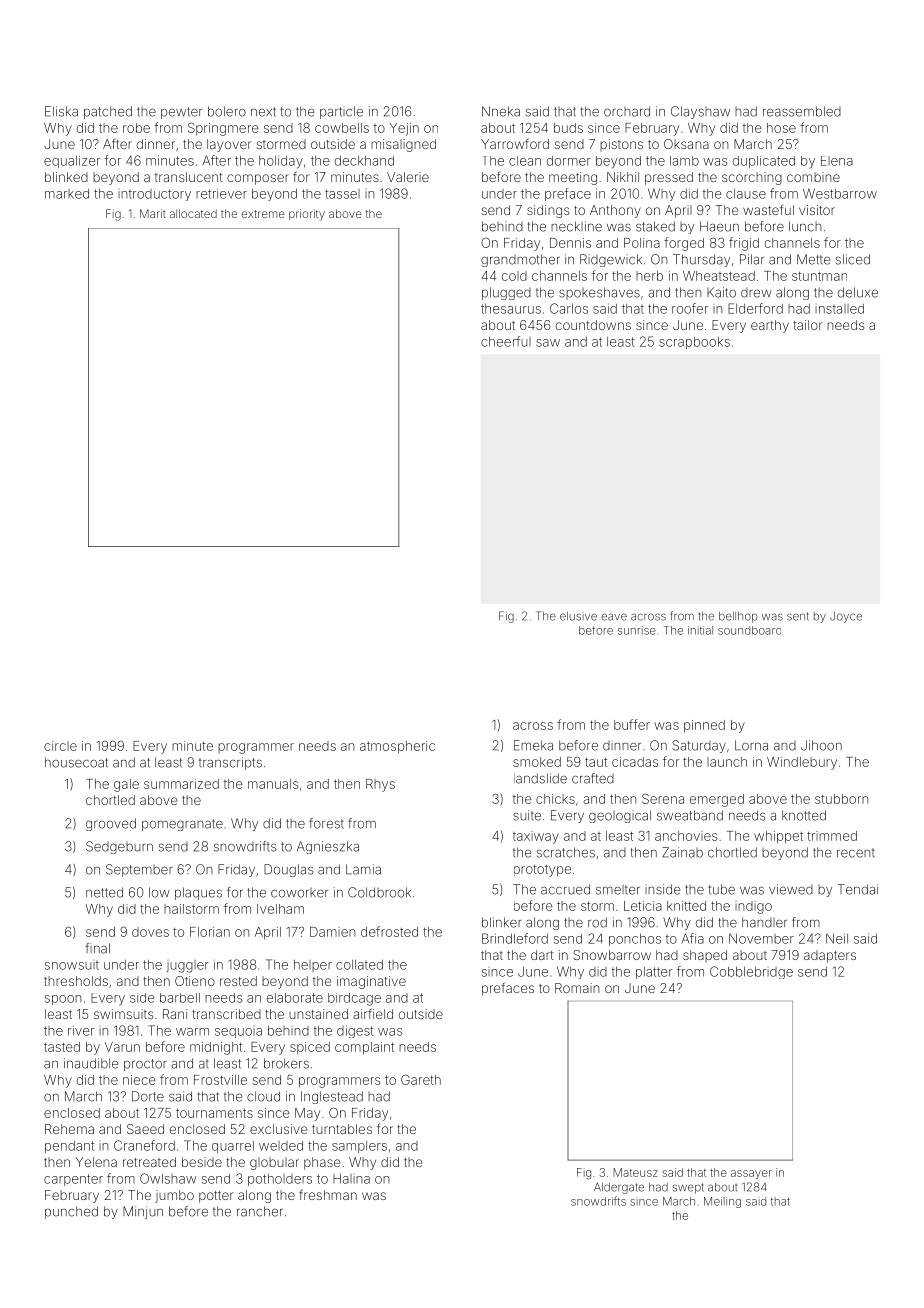 This screenshot has height=1308, width=924. What do you see at coordinates (717, 800) in the screenshot?
I see `emerged` at bounding box center [717, 800].
